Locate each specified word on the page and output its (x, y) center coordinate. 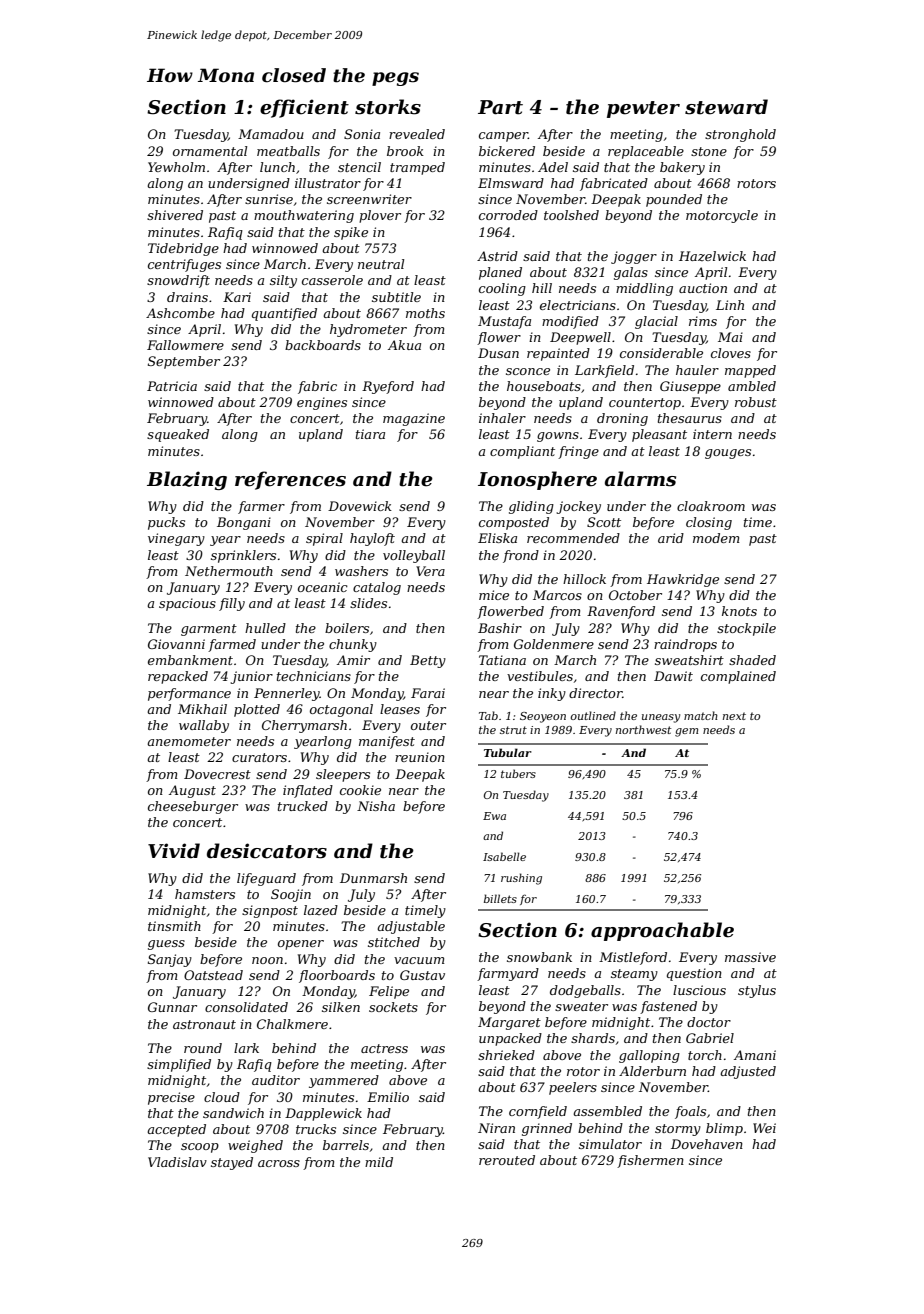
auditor (276, 1080)
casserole (332, 280)
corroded (508, 215)
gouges (728, 454)
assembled (607, 1111)
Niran (496, 1128)
